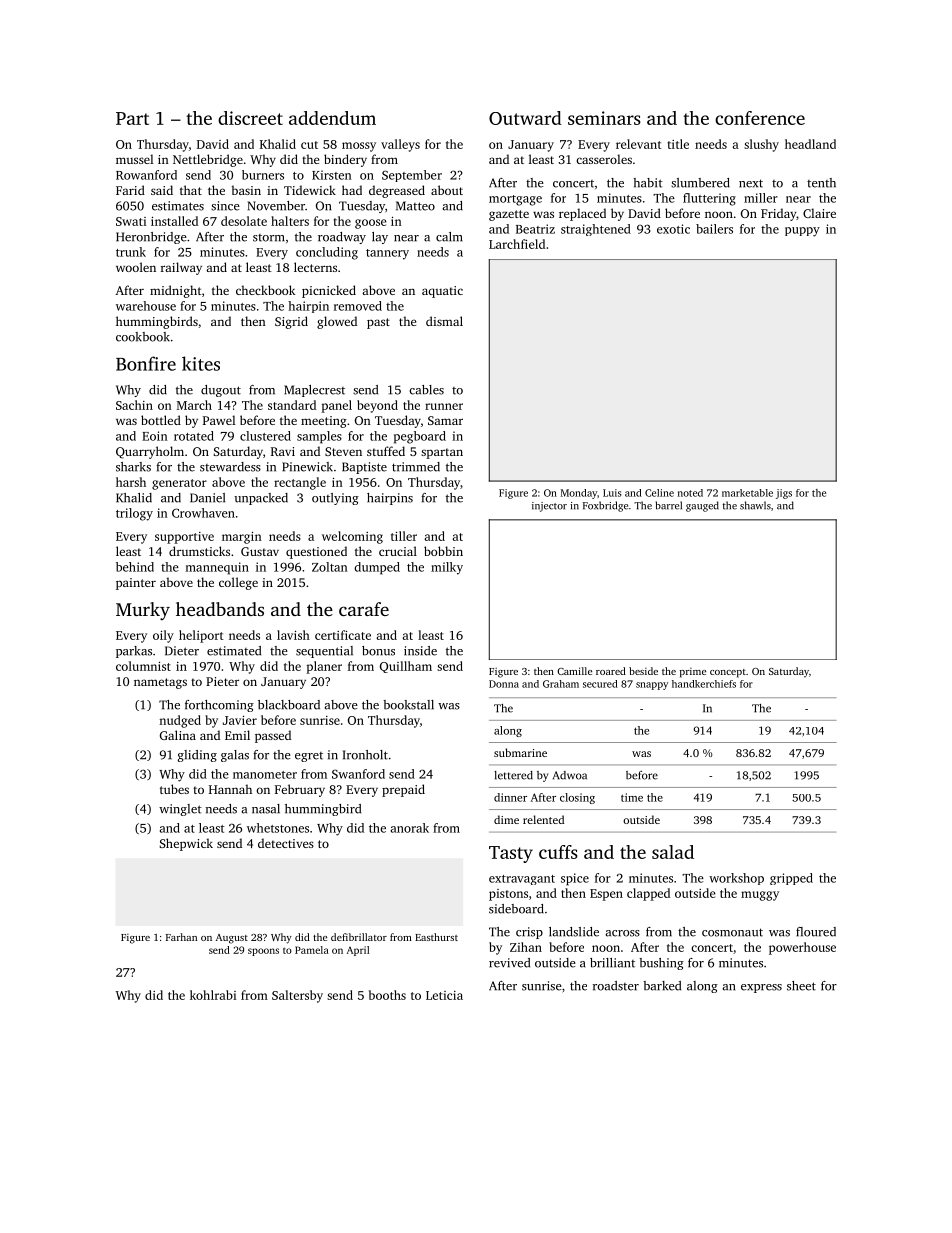 The image size is (952, 1233). I want to click on rotated, so click(194, 436).
